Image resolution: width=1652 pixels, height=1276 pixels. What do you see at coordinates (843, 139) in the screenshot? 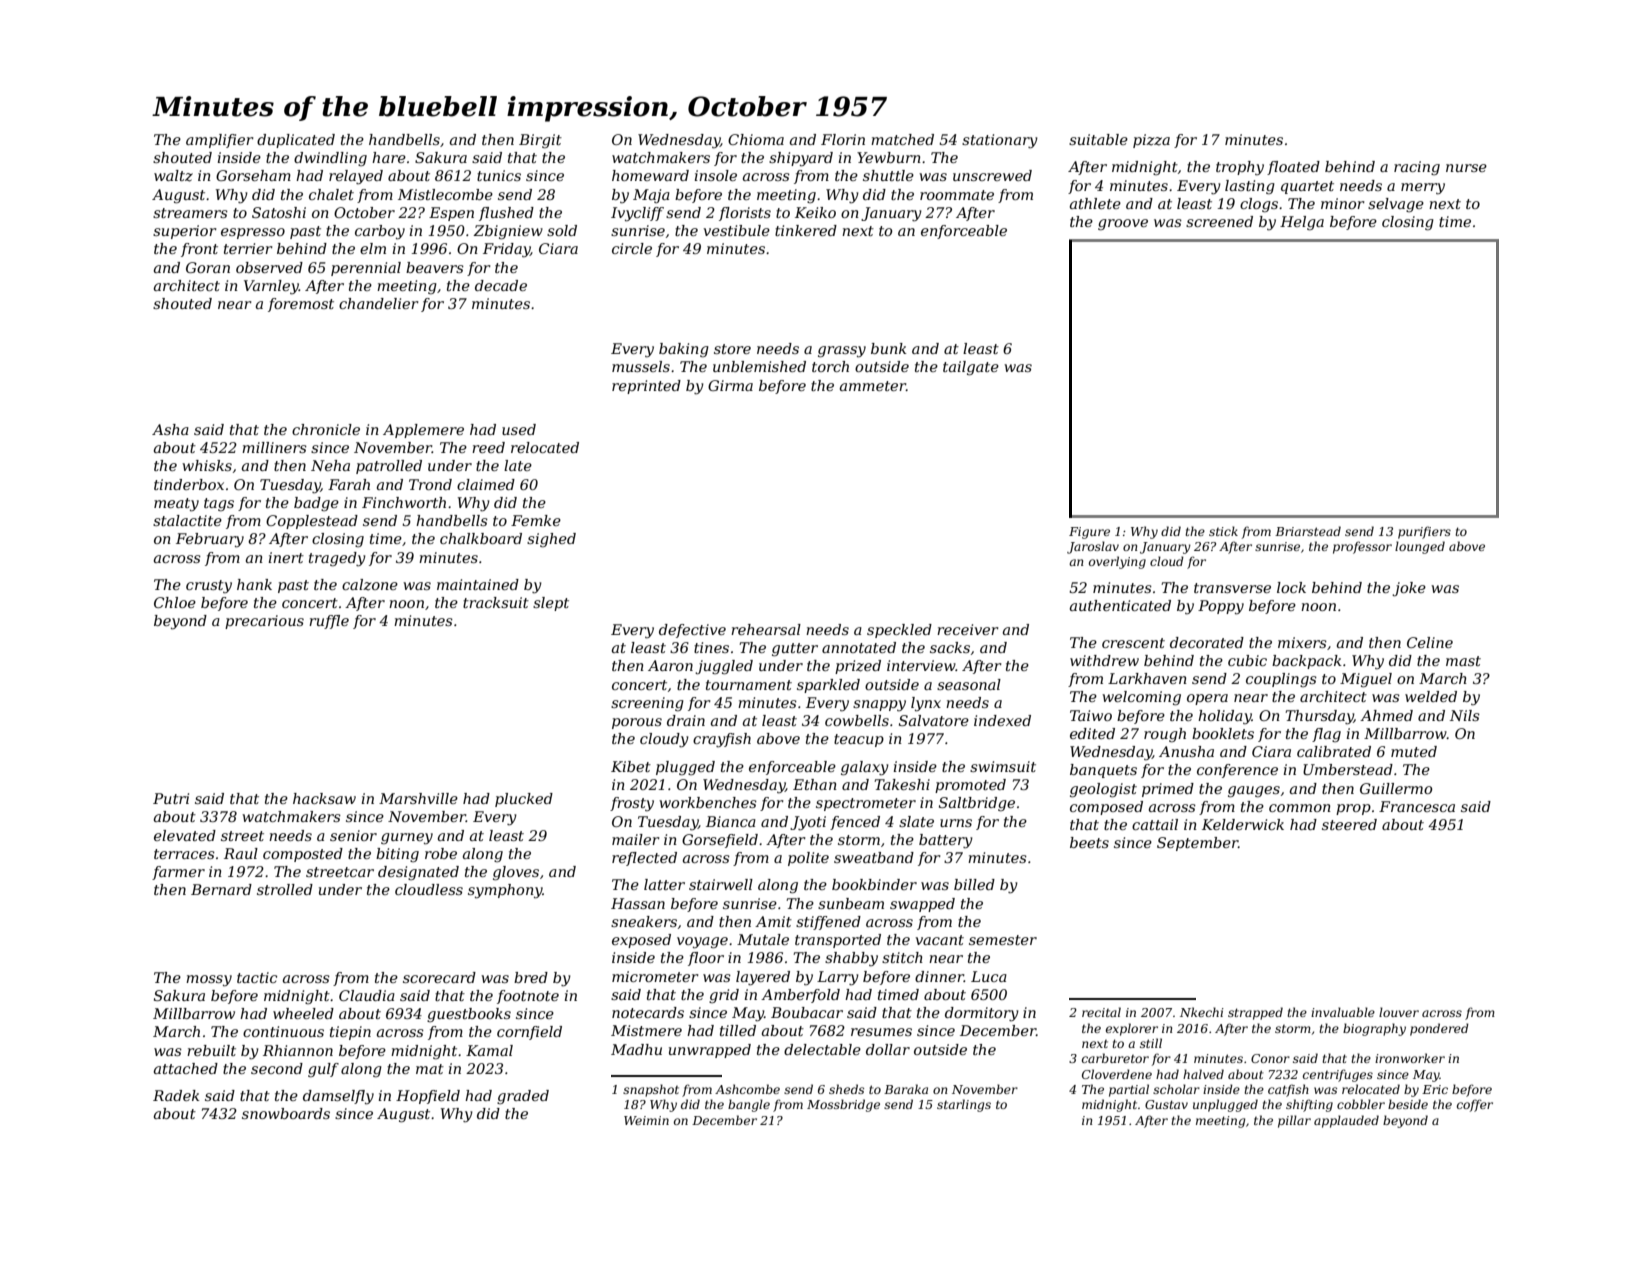
I see `Florin` at bounding box center [843, 139].
